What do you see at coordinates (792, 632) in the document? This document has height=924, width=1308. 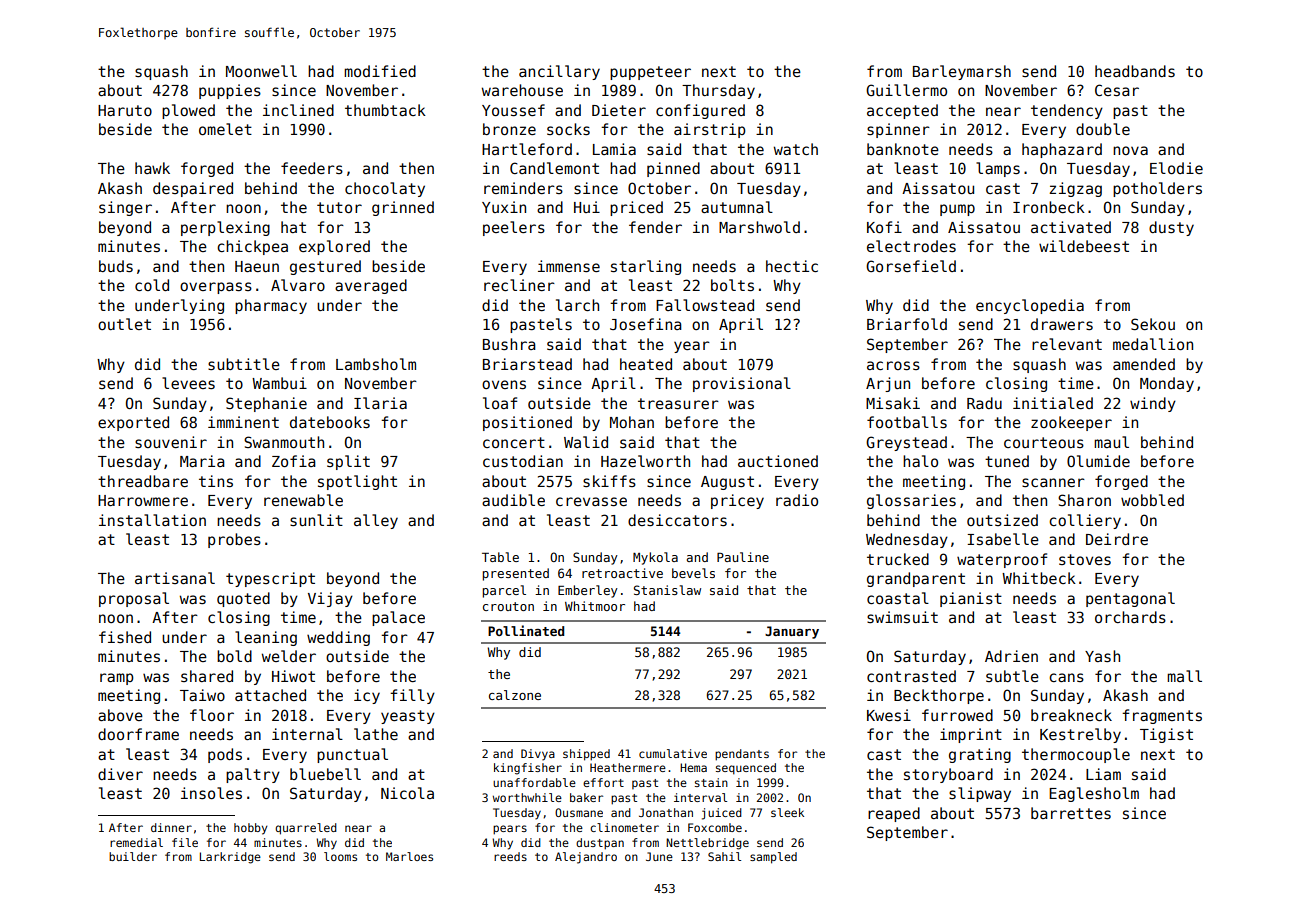 I see `January` at bounding box center [792, 632].
